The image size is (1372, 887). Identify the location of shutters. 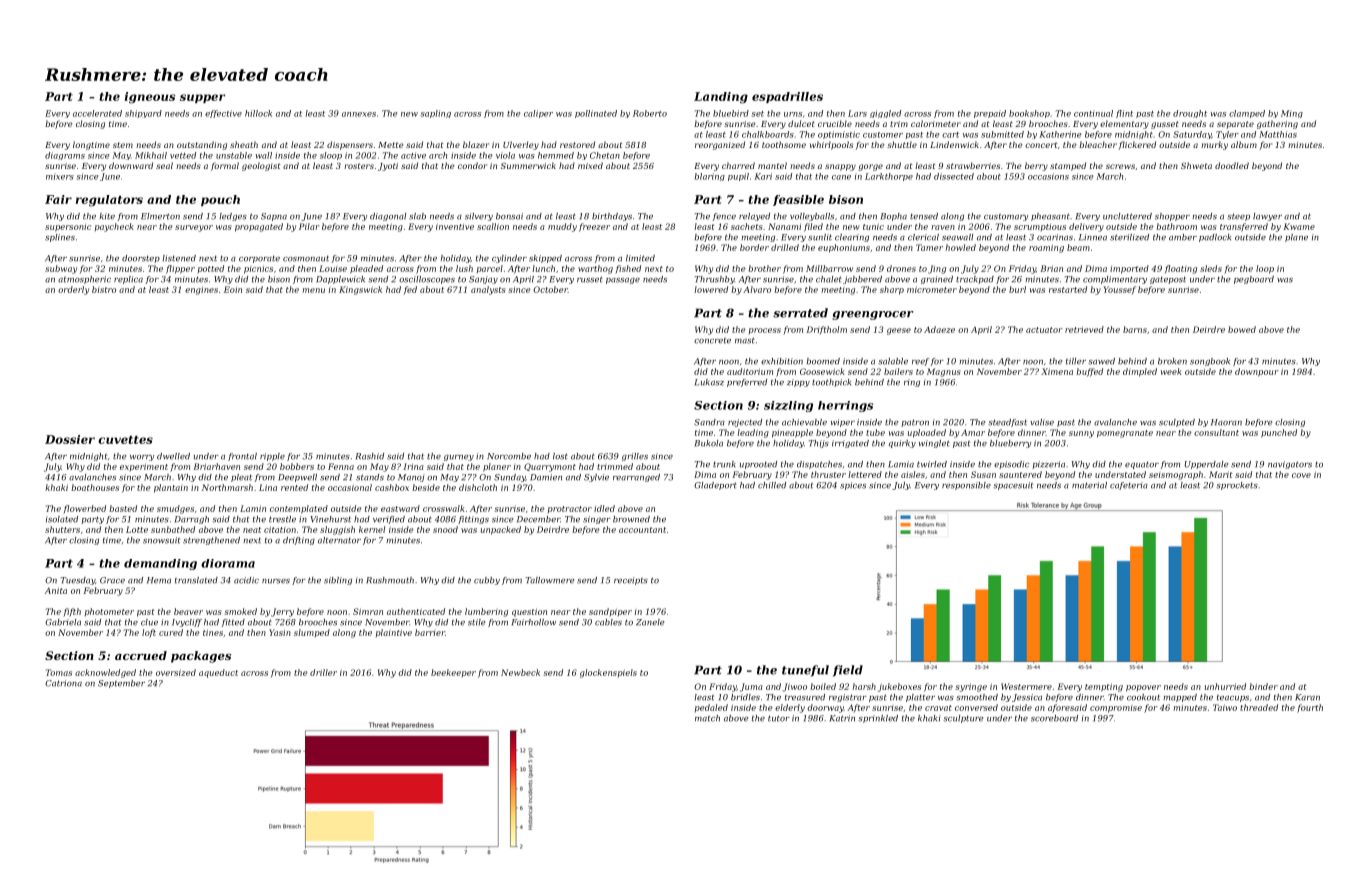
(62, 529).
